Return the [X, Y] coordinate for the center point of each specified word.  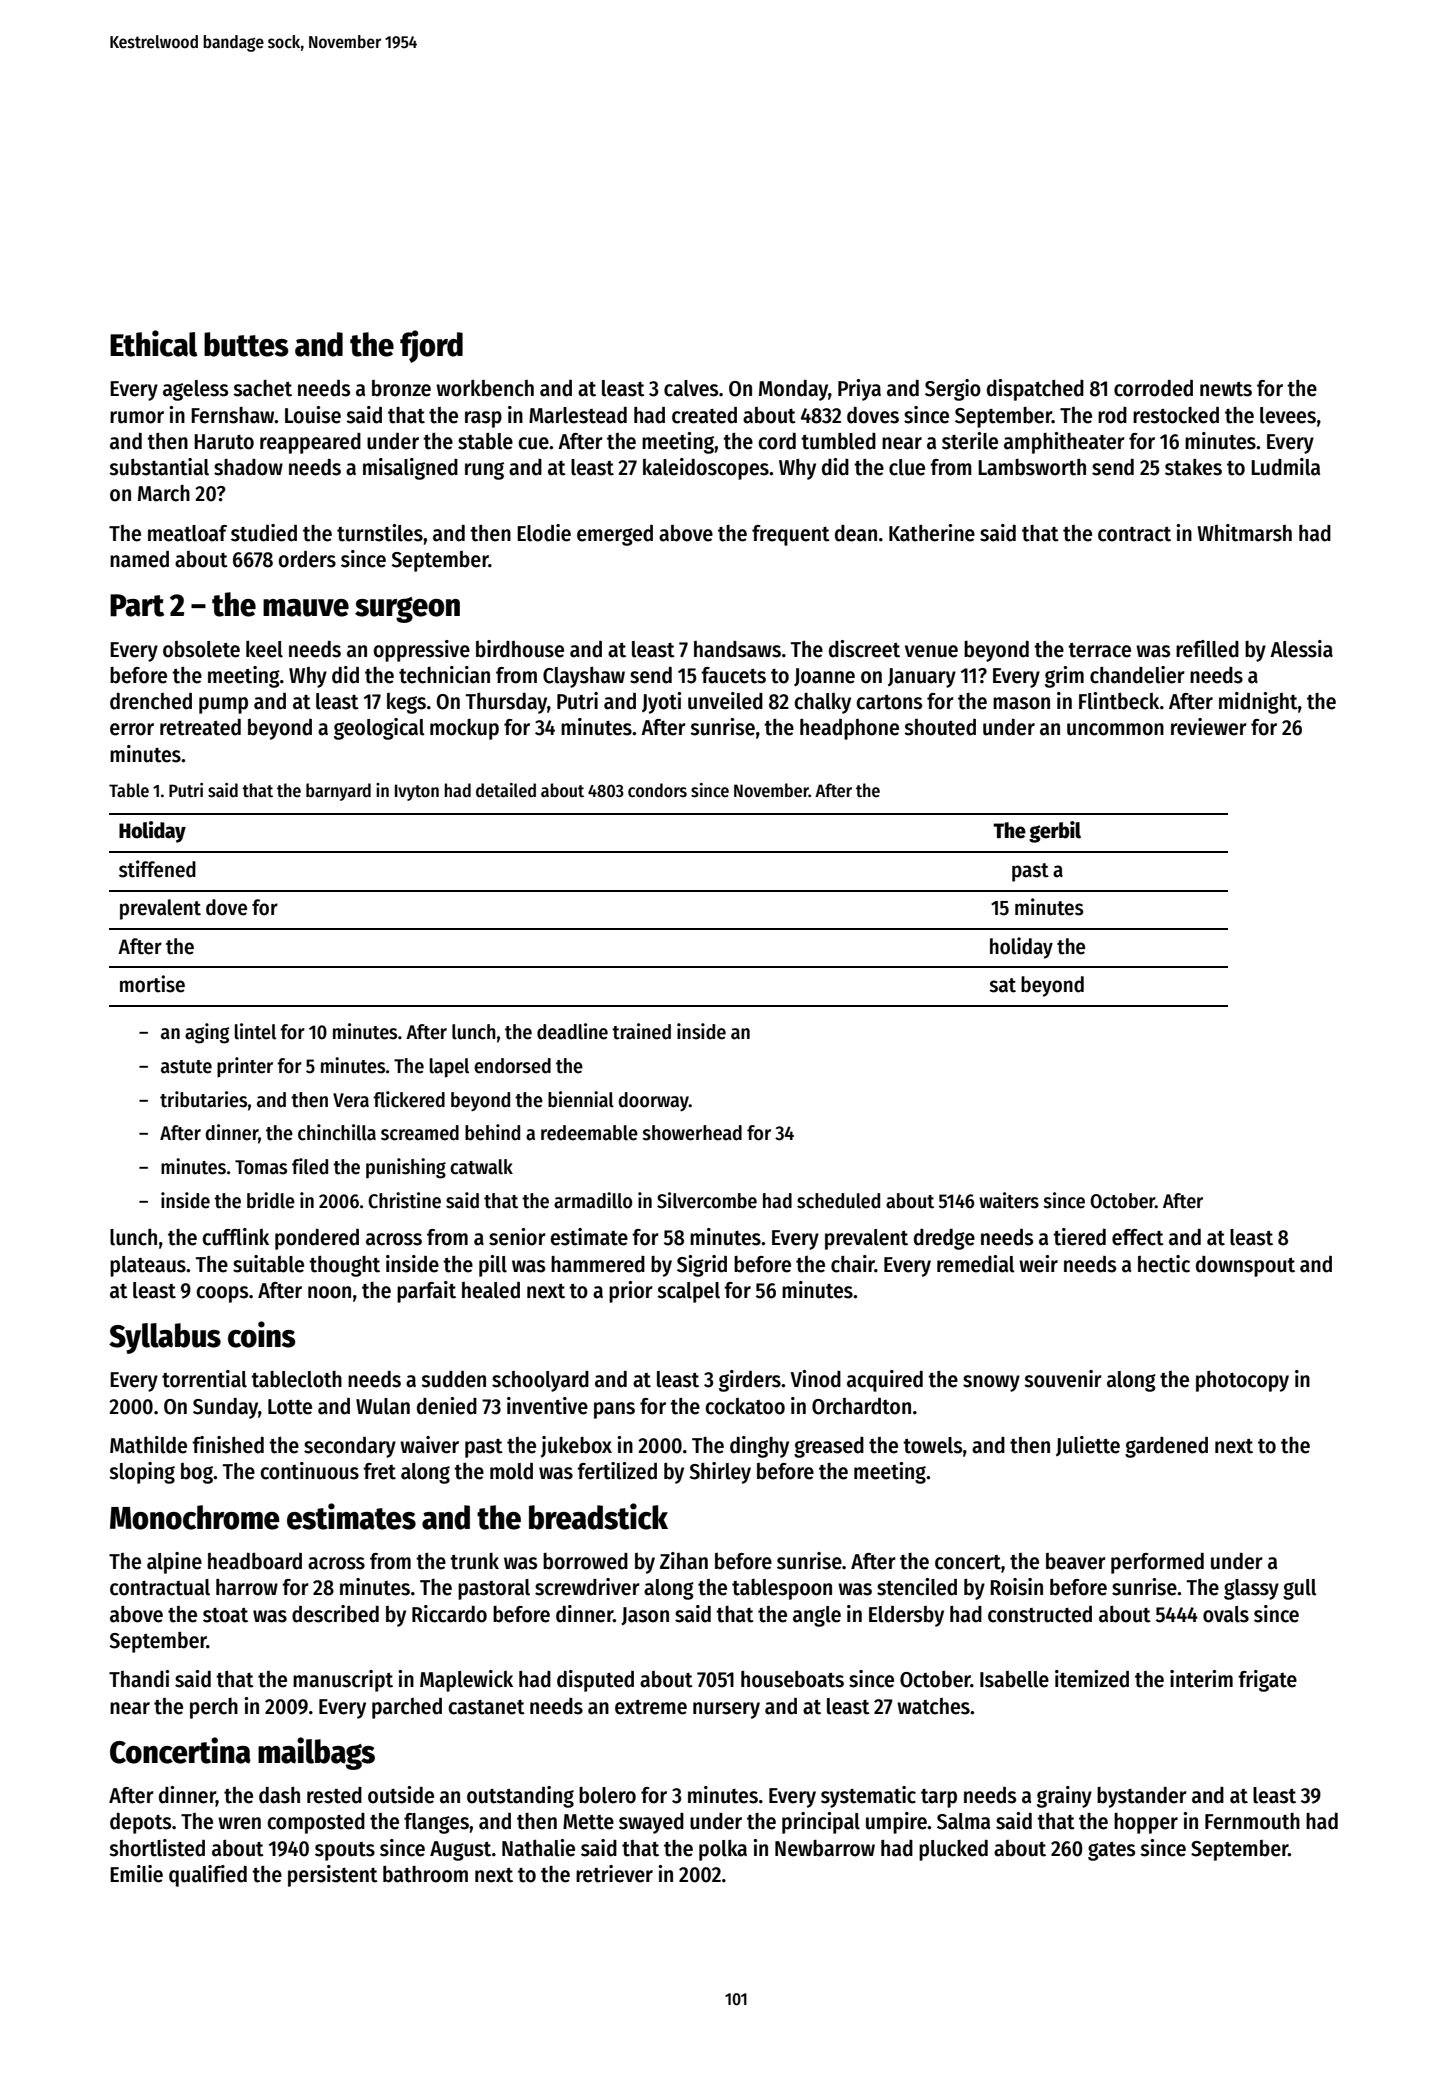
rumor [137, 417]
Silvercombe [707, 1200]
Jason [645, 1616]
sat [1002, 985]
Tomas [261, 1167]
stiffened [157, 869]
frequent [791, 535]
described [335, 1614]
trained [641, 1031]
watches [933, 1706]
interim [1201, 1679]
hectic [1164, 1264]
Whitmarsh [1244, 533]
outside [401, 1795]
